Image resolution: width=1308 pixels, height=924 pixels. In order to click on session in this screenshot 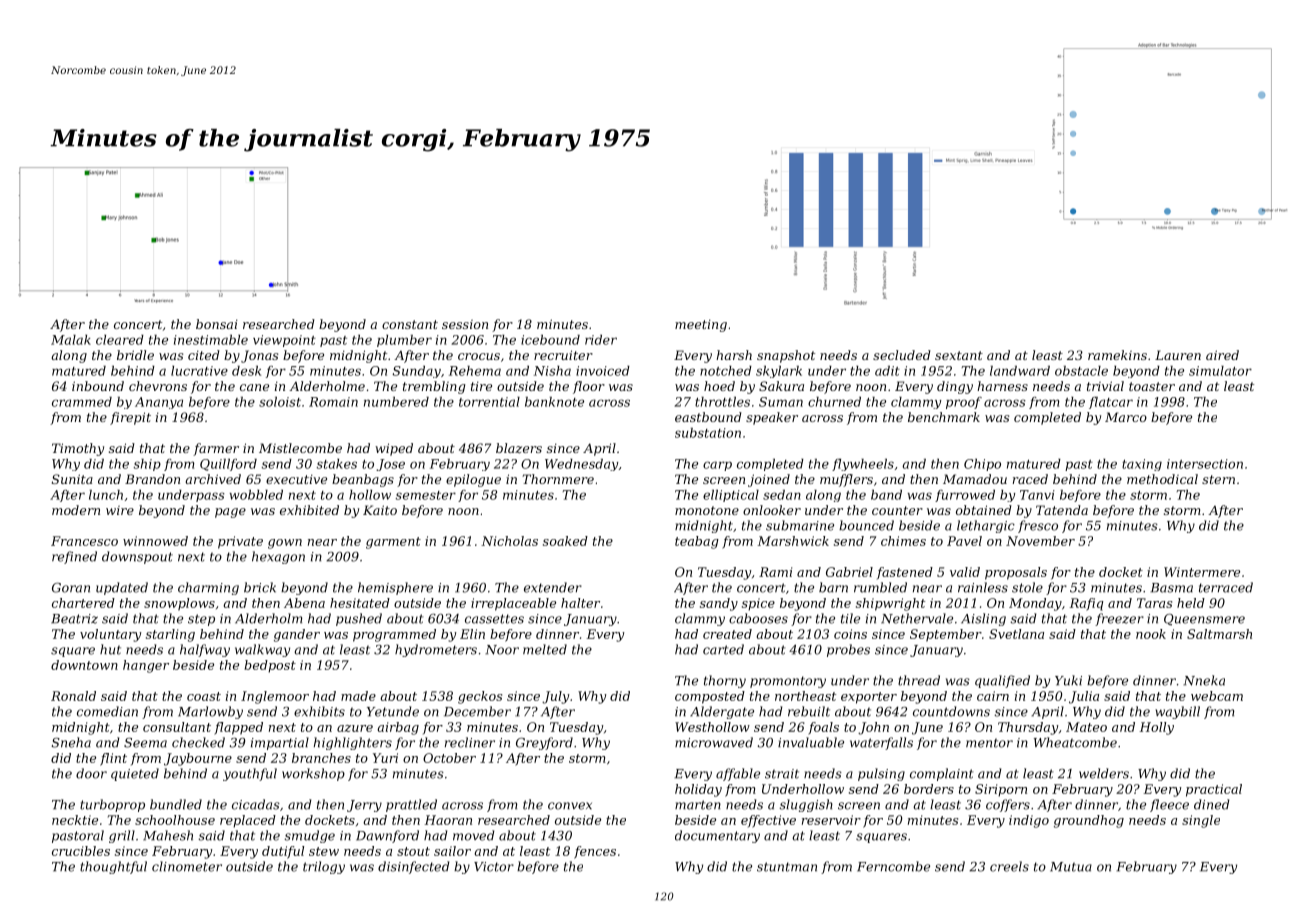, I will do `click(465, 324)`.
